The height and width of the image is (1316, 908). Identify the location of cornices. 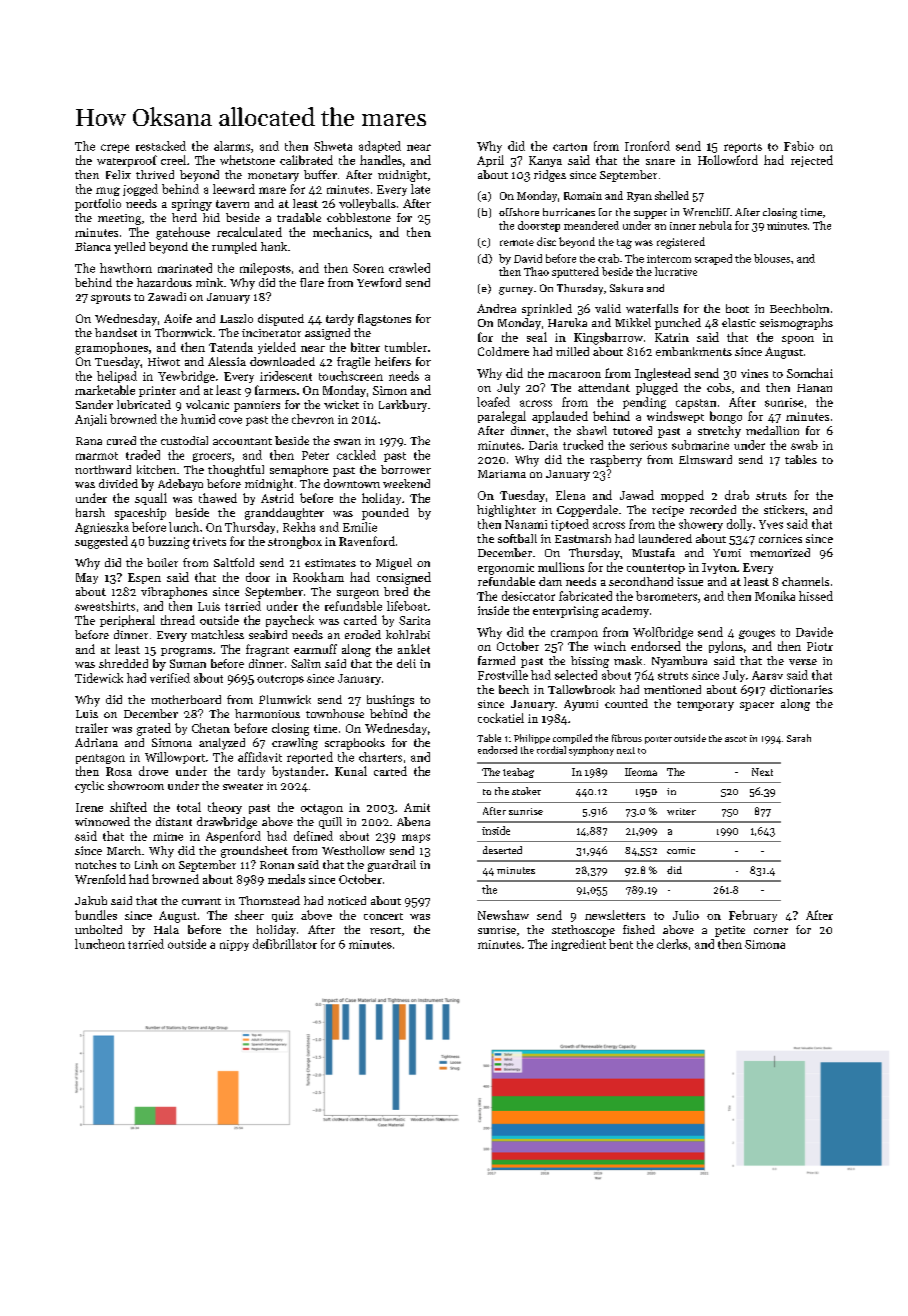
(780, 538).
